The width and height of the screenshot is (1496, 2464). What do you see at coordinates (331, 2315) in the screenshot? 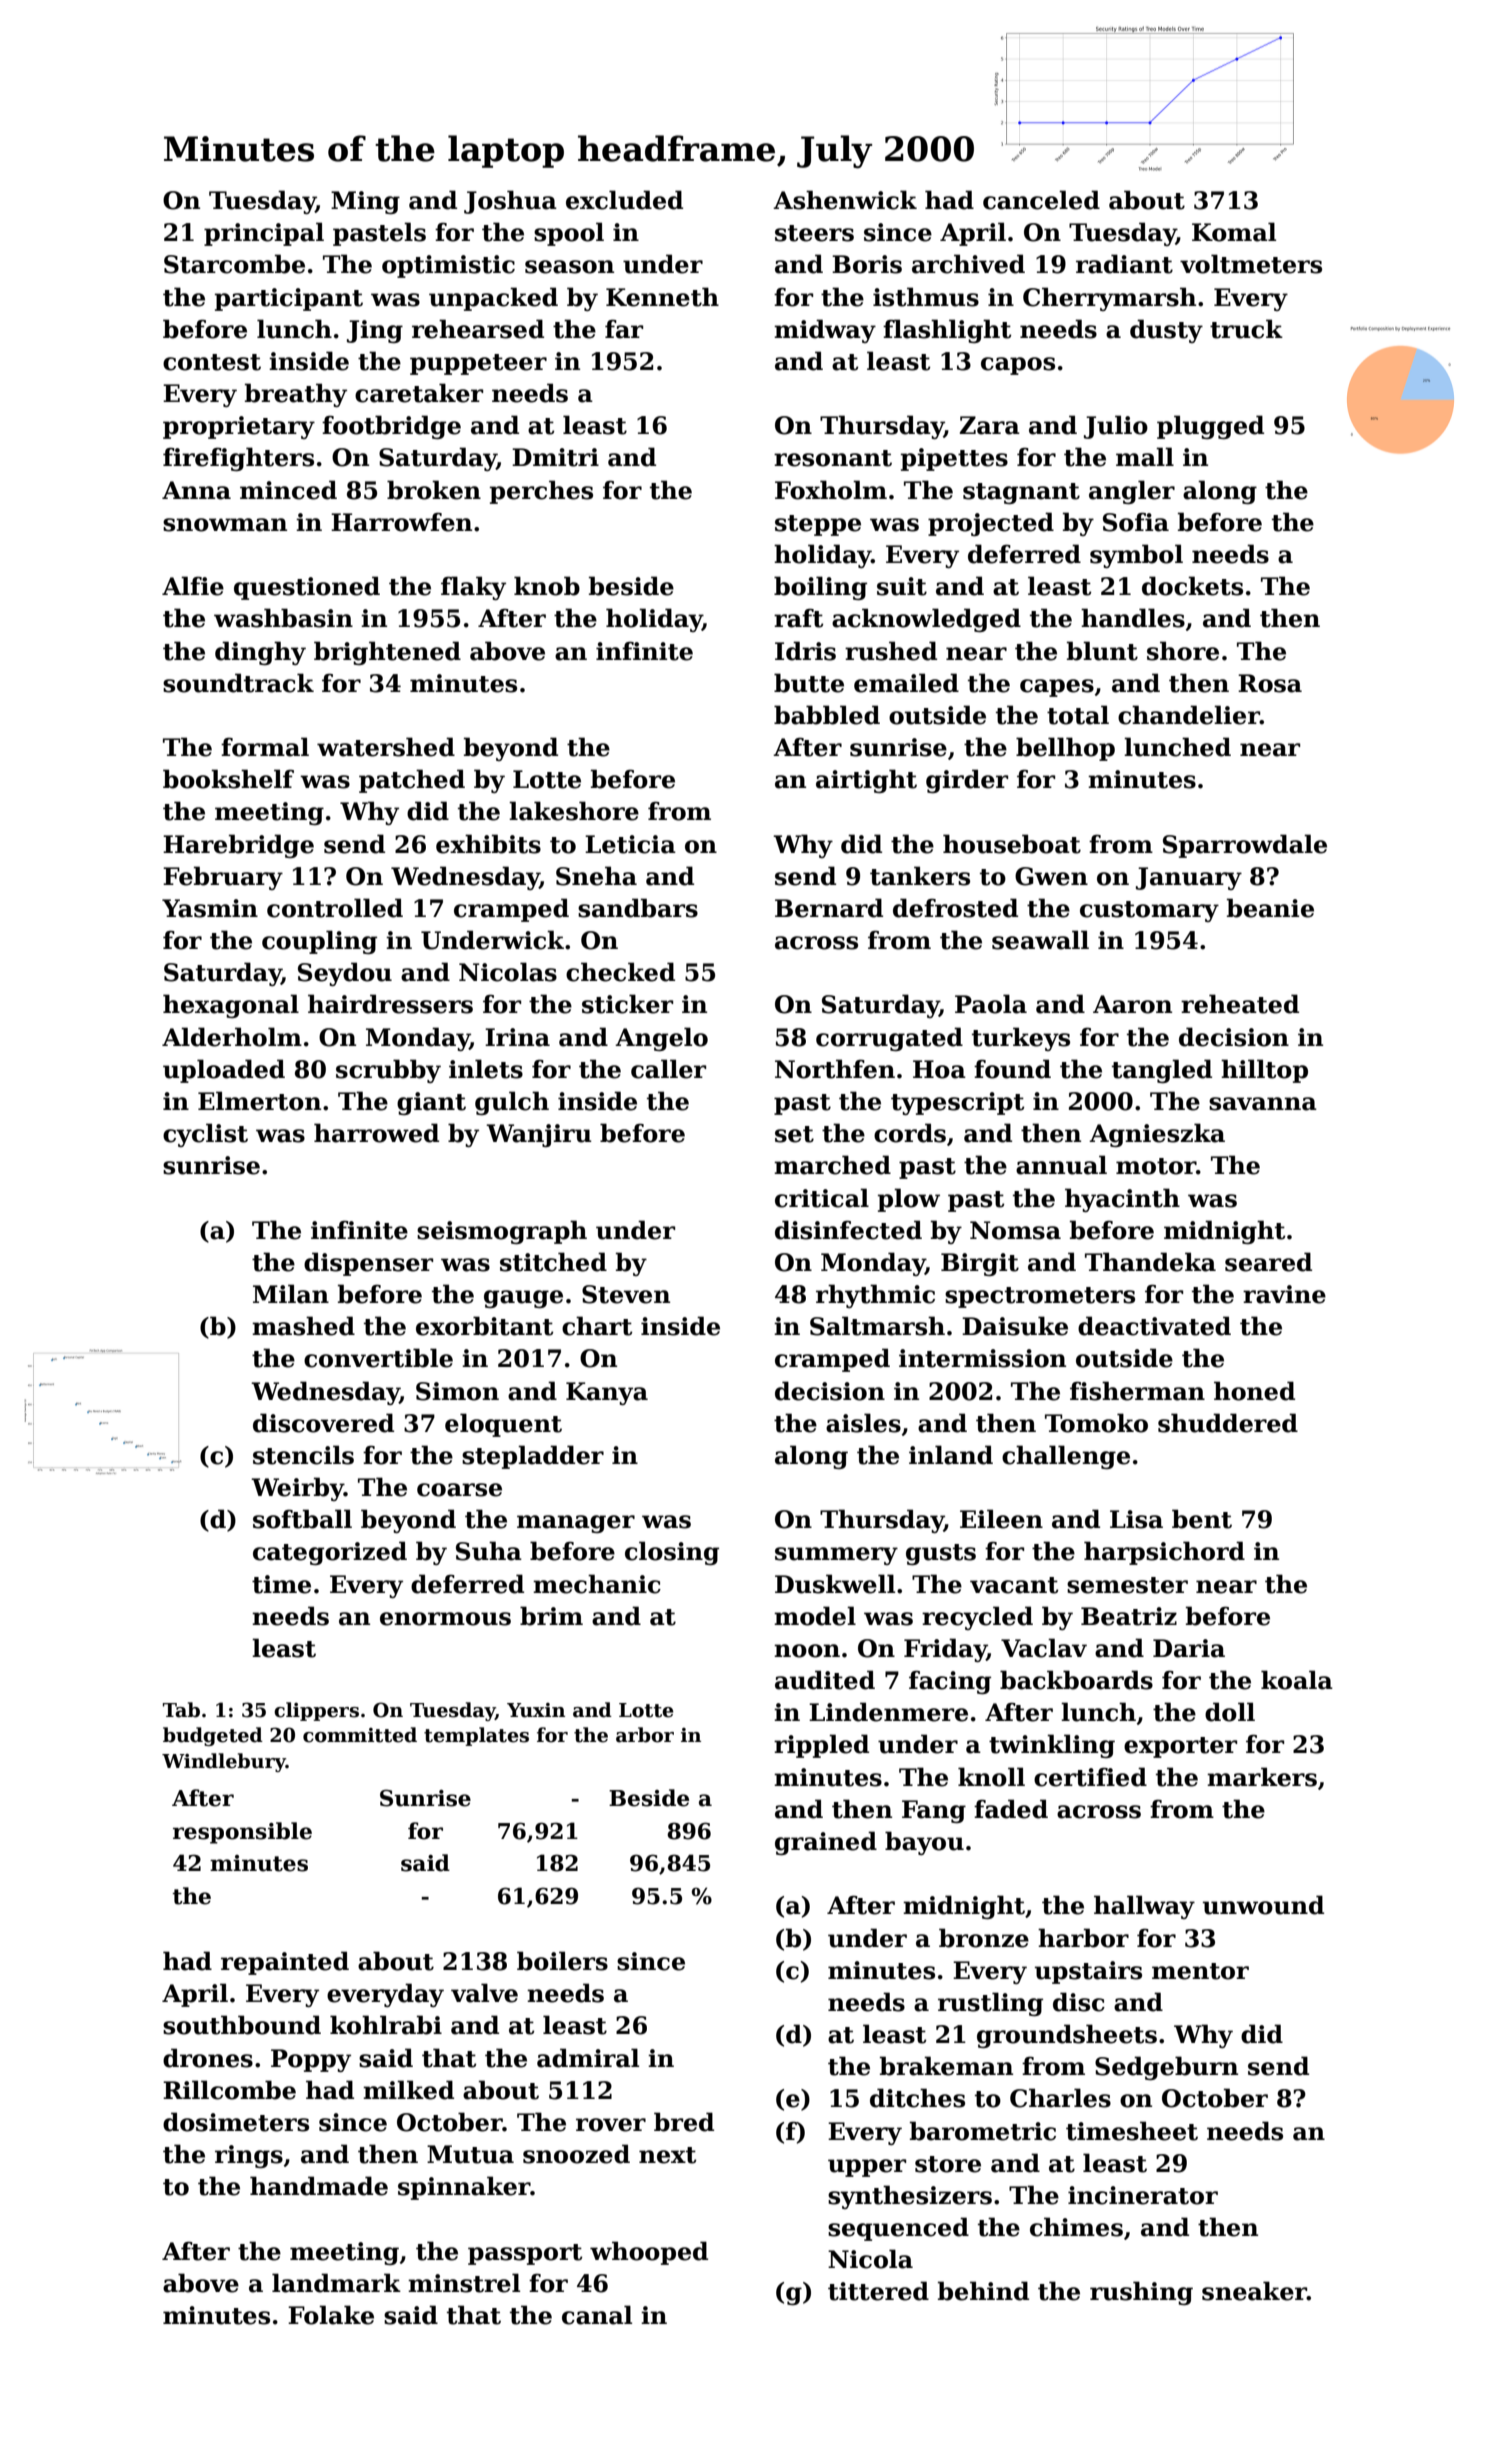
I see `Folake` at bounding box center [331, 2315].
